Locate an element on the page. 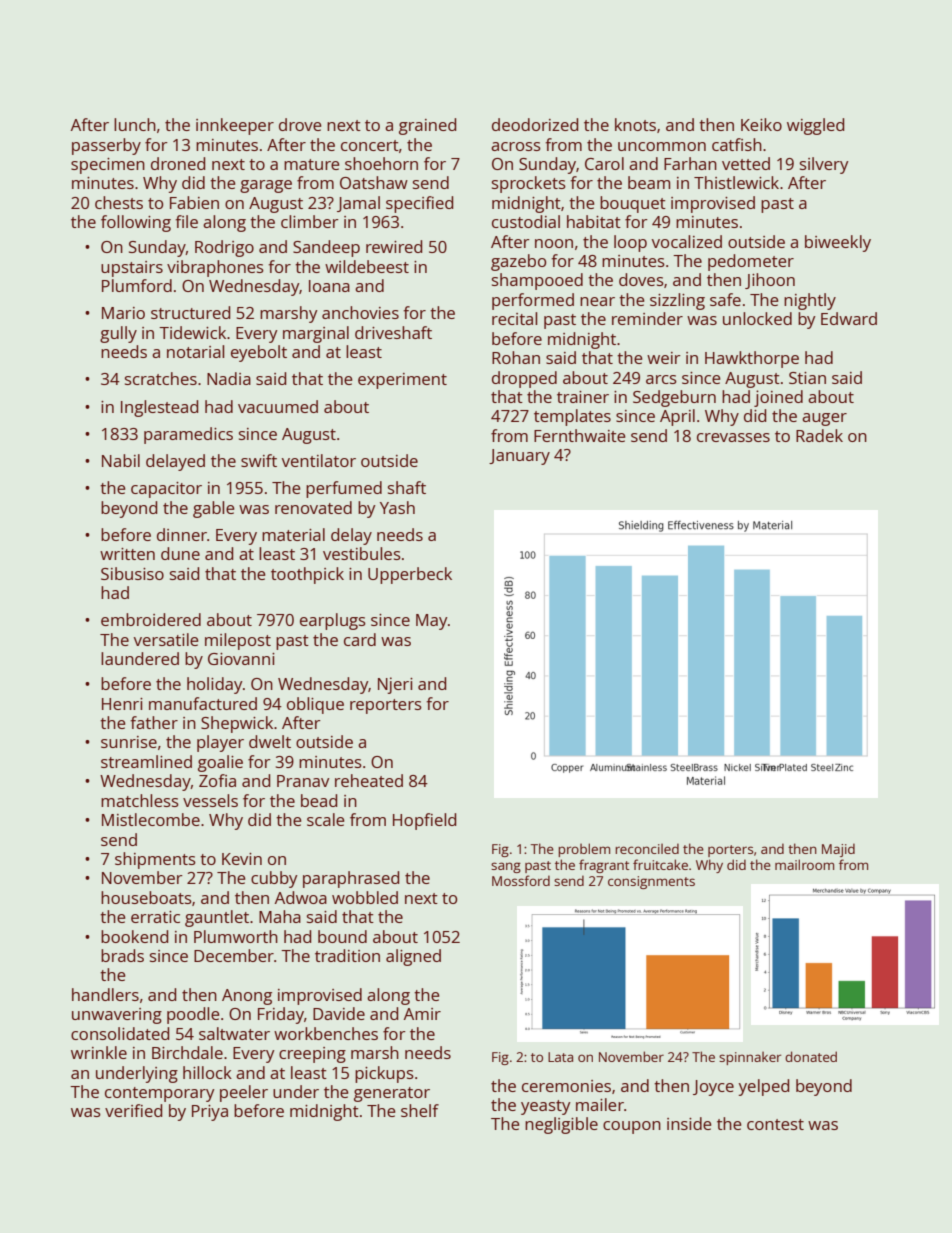 This image has width=952, height=1233. reconciled is located at coordinates (647, 848).
